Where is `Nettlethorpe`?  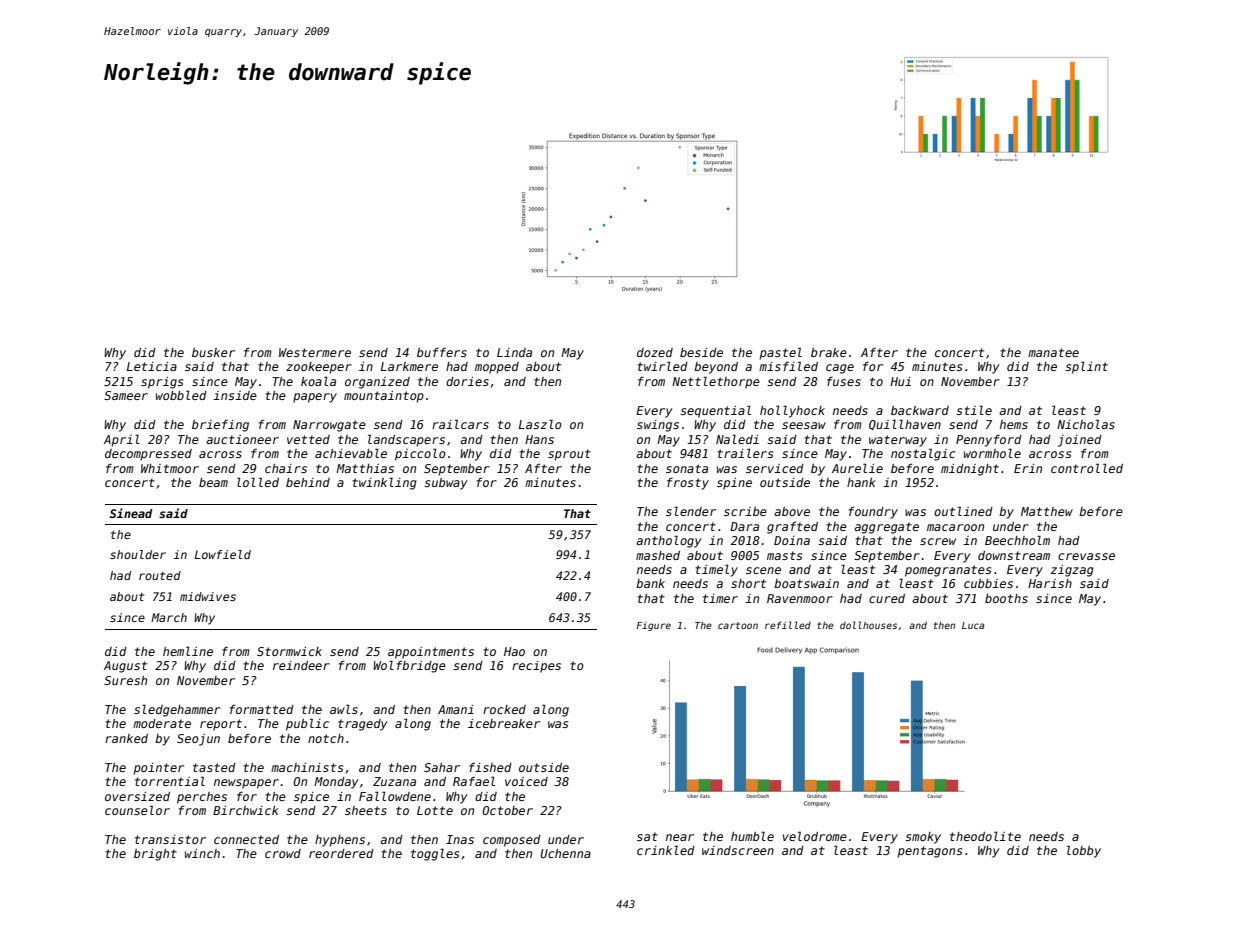 Nettlethorpe is located at coordinates (716, 382).
